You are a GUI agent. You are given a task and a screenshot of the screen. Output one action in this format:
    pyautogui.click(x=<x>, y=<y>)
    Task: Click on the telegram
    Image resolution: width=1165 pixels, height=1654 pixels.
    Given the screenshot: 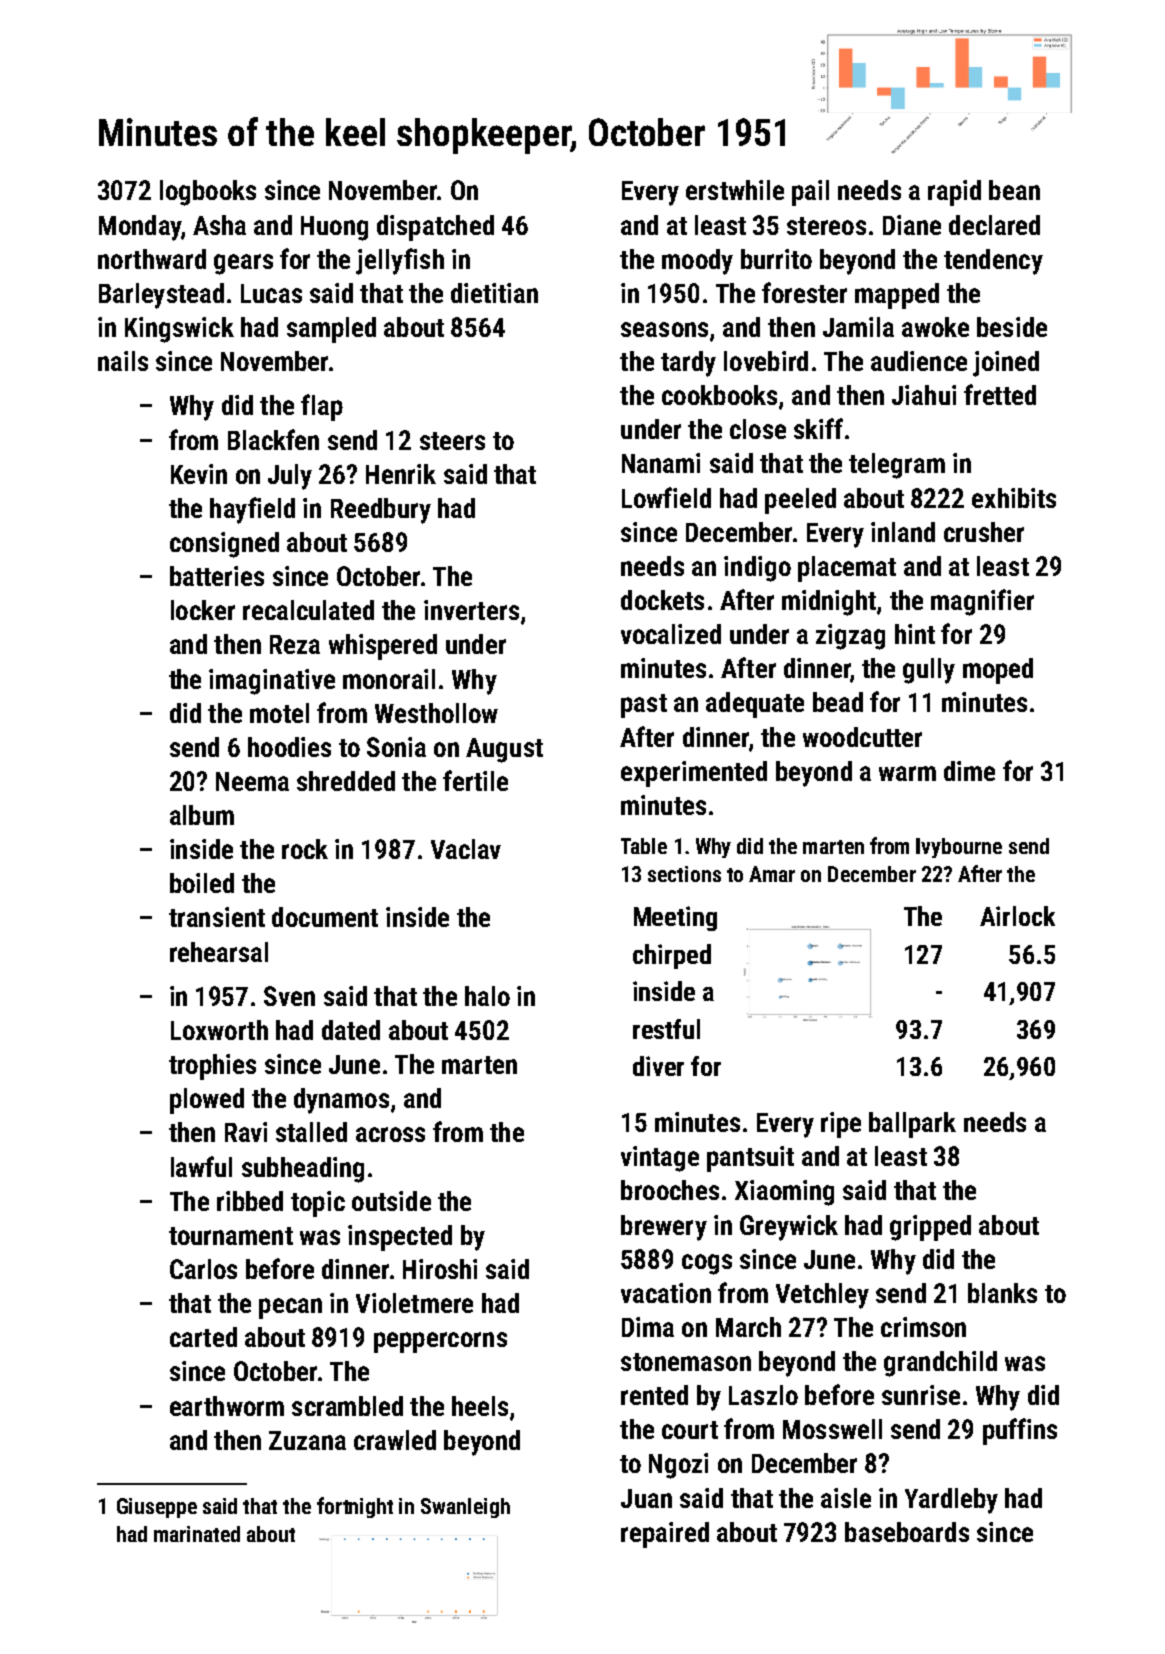 What is the action you would take?
    pyautogui.click(x=897, y=466)
